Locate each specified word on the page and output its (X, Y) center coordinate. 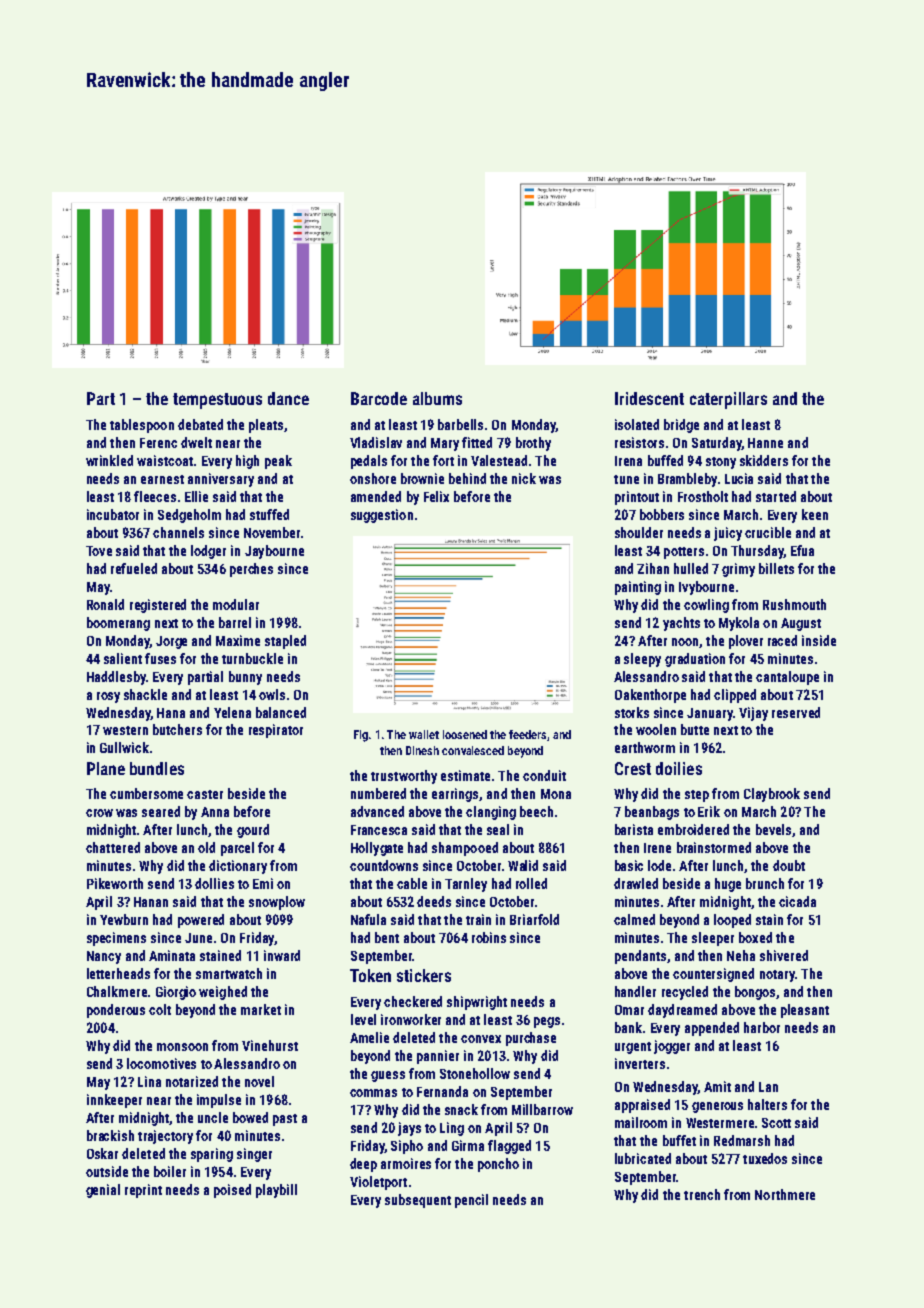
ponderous (116, 1011)
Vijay (753, 714)
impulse (219, 1101)
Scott (776, 1123)
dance (288, 398)
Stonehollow (475, 1073)
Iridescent (649, 398)
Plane (106, 768)
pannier (438, 1057)
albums (437, 398)
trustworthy (404, 777)
